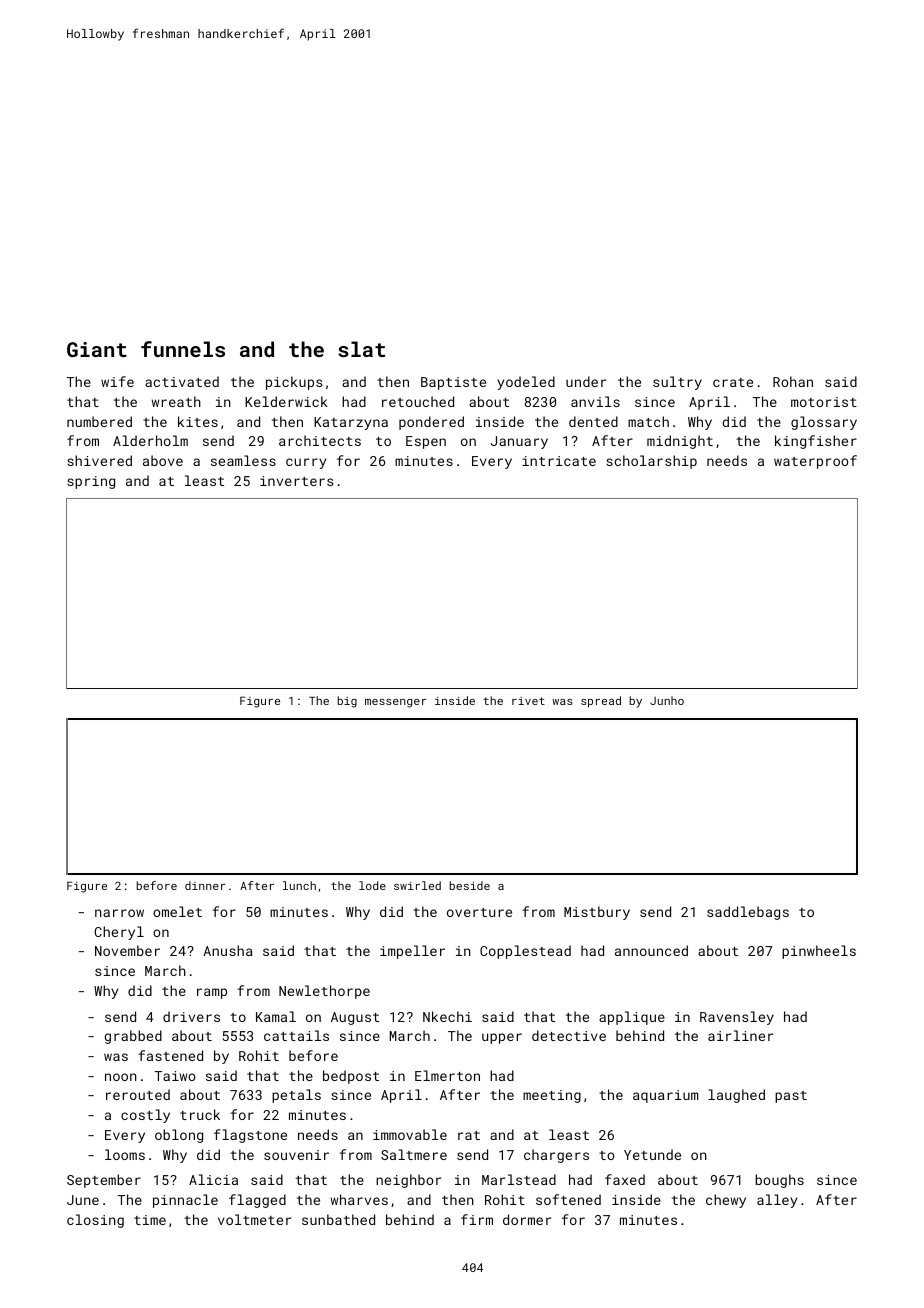 This document has width=924, height=1308. Describe the element at coordinates (347, 702) in the document. I see `big` at that location.
